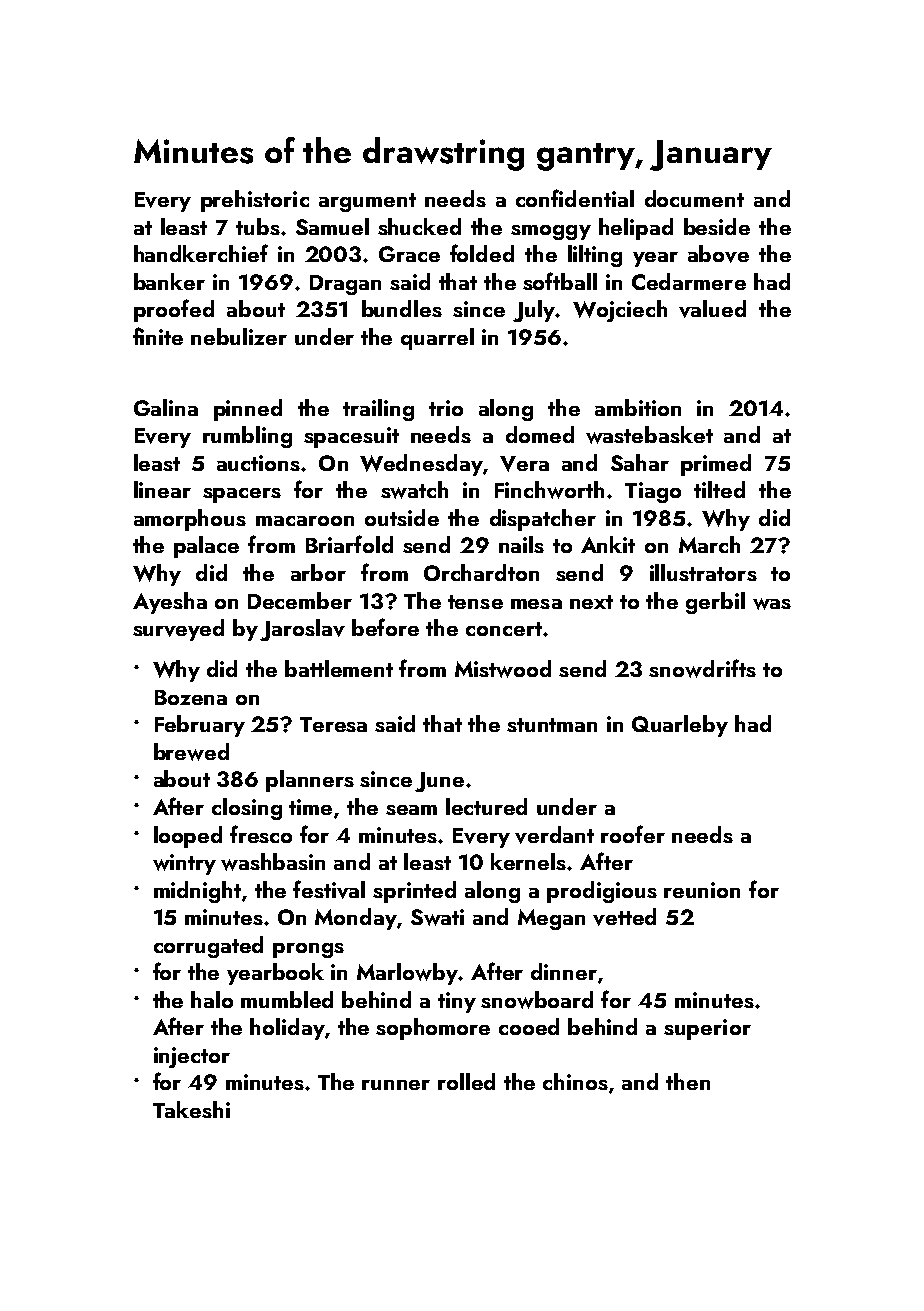 The image size is (924, 1311). I want to click on superior, so click(707, 1029).
